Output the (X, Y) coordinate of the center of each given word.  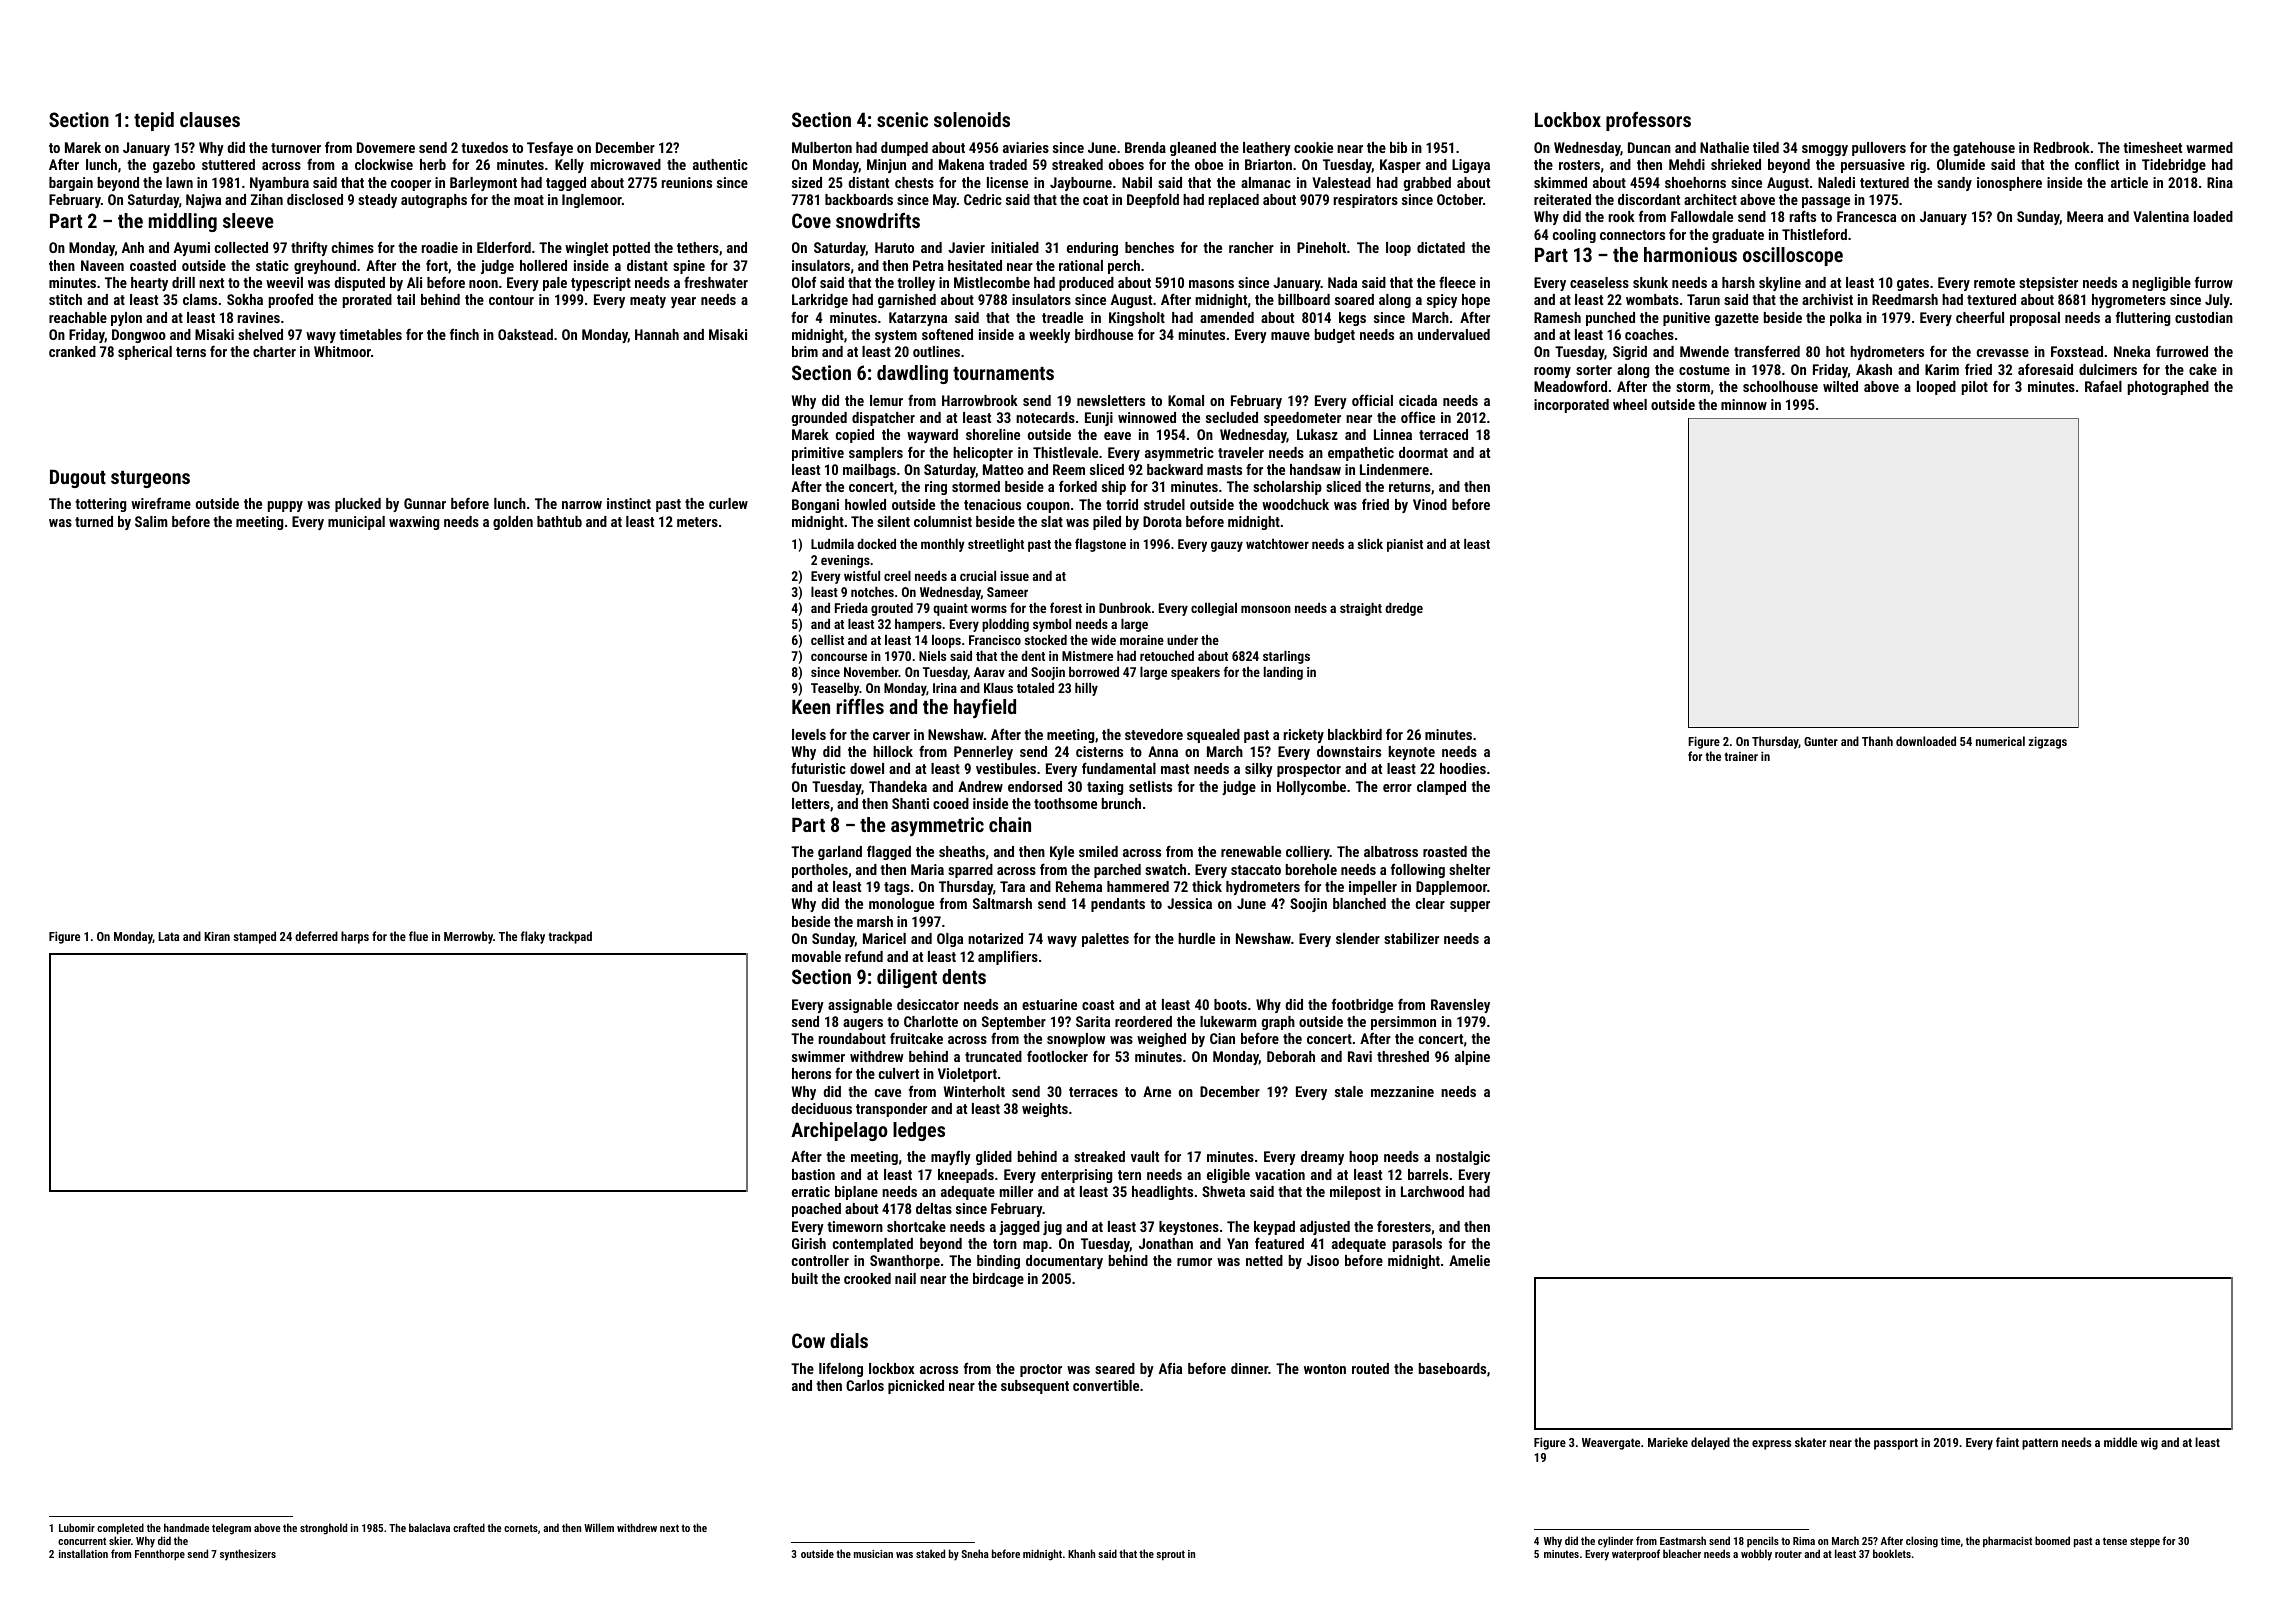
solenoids (972, 119)
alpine (1472, 1058)
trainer (1741, 756)
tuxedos (484, 147)
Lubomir (77, 1527)
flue (418, 936)
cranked (72, 351)
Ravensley (1460, 1006)
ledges (919, 1131)
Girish (809, 1243)
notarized (995, 938)
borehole (1311, 869)
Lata (168, 936)
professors (1648, 121)
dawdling (912, 374)
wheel (1630, 404)
